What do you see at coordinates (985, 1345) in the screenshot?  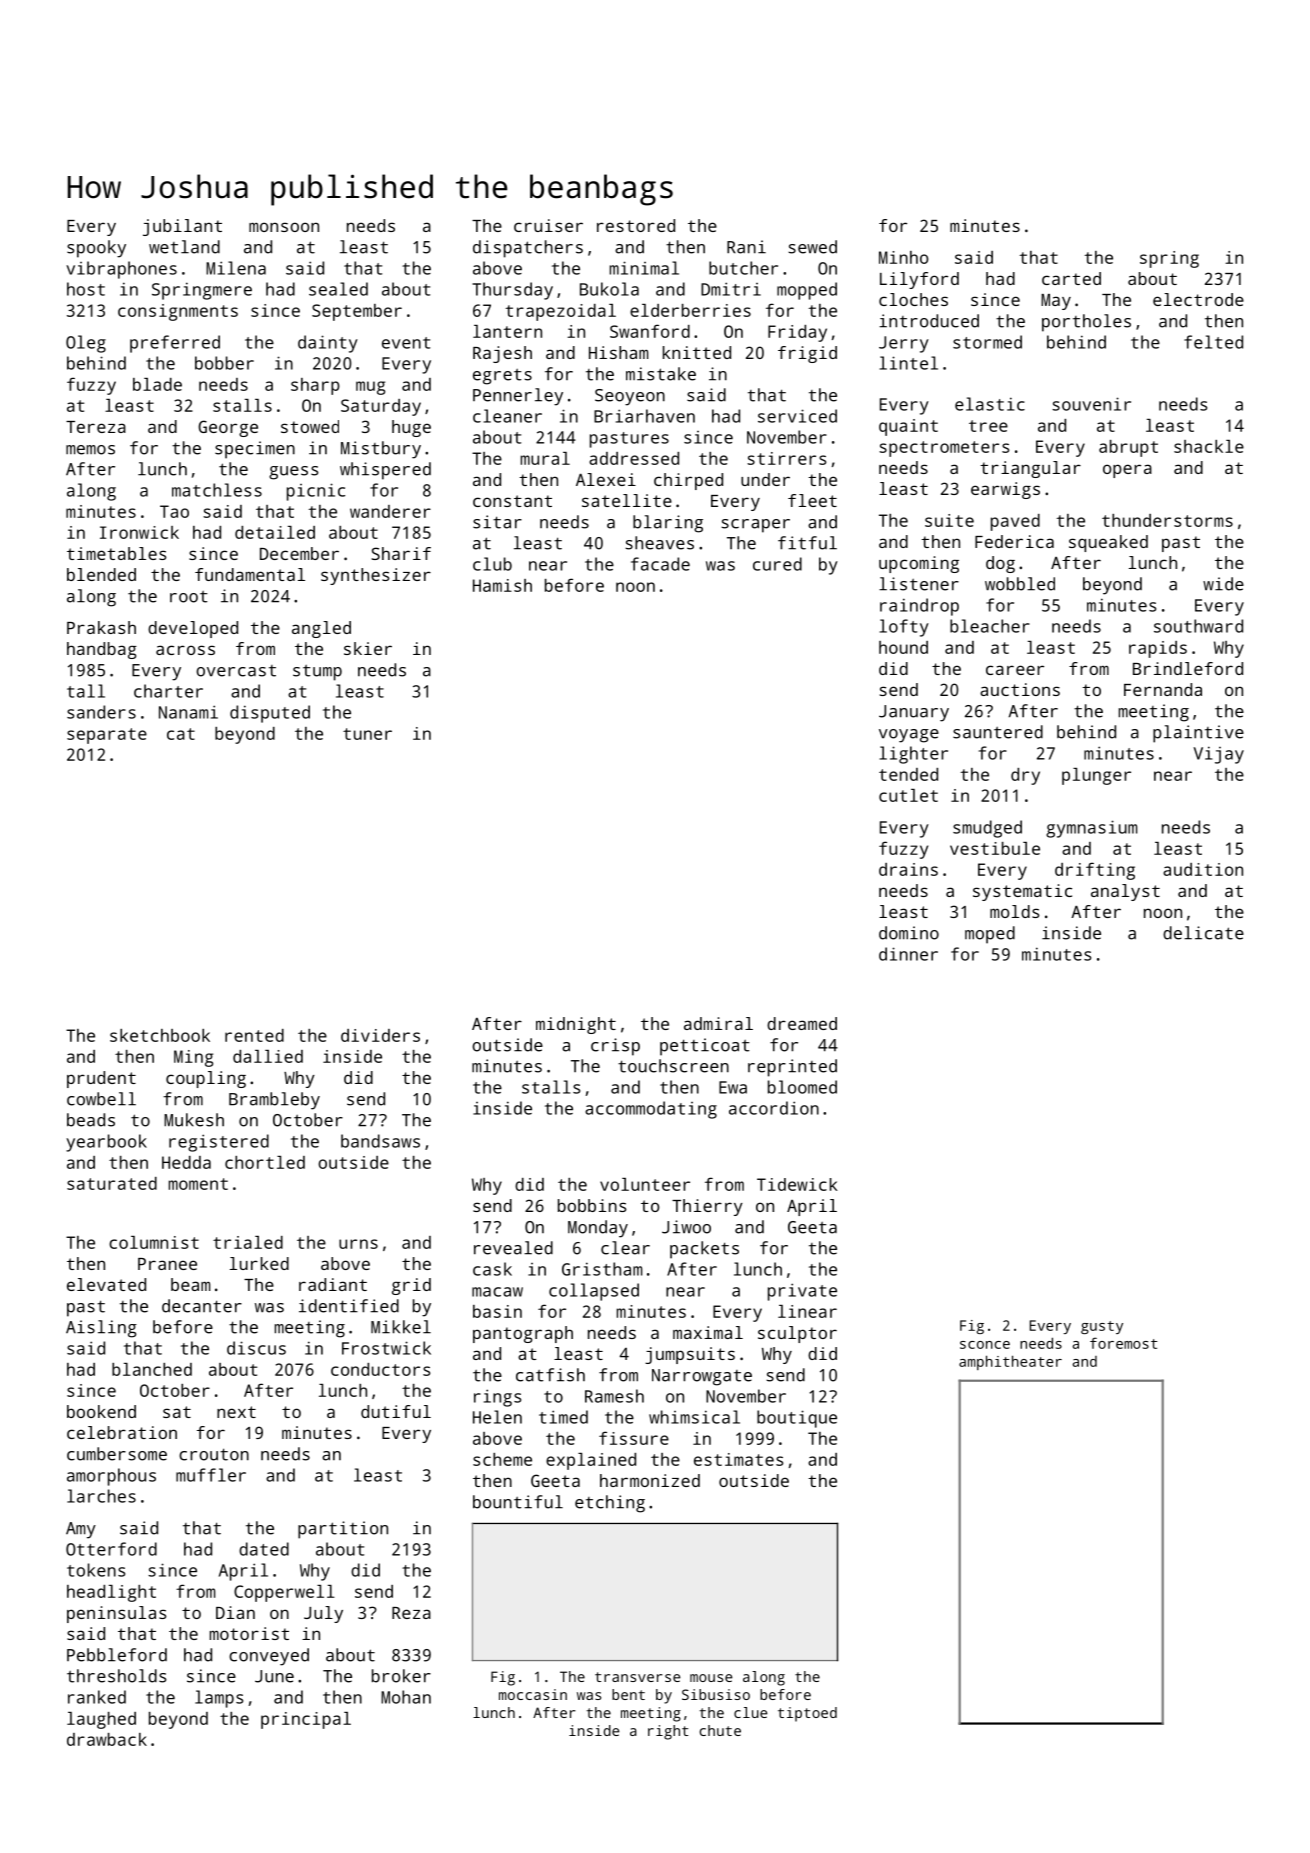 I see `sconce` at bounding box center [985, 1345].
